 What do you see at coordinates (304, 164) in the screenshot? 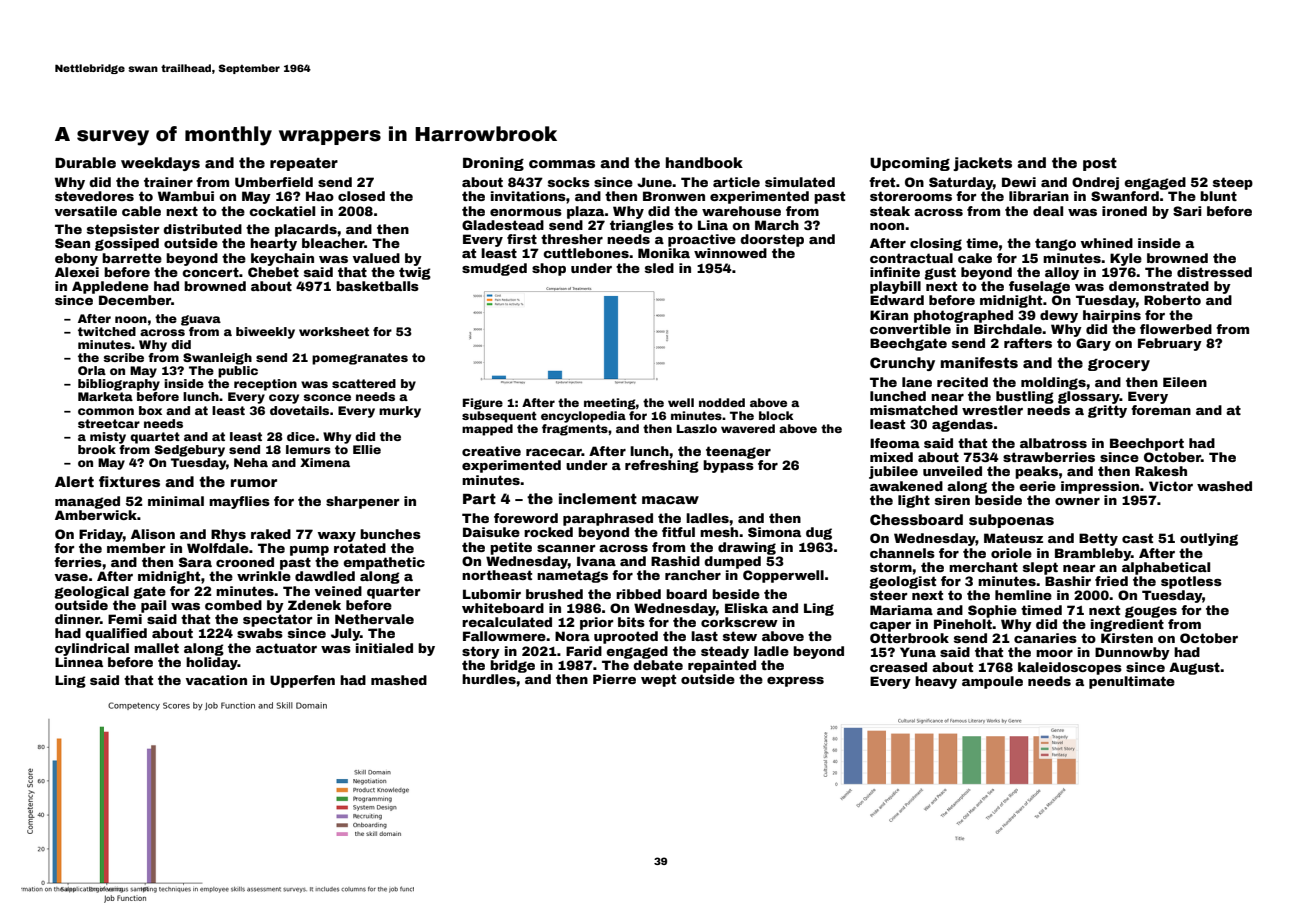
I see `repeater` at bounding box center [304, 164].
